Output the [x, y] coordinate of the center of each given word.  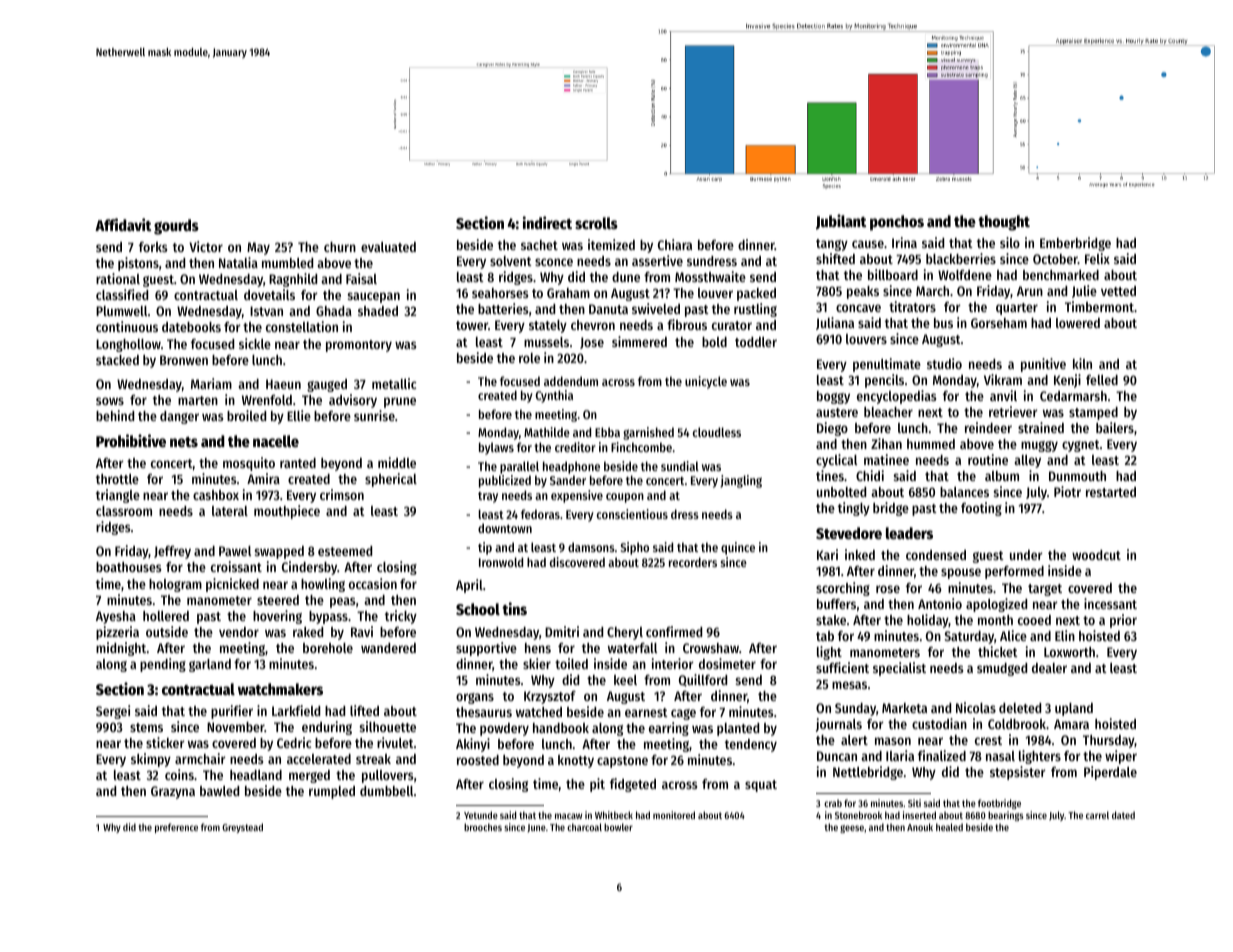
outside [167, 631]
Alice [1013, 635]
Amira [263, 478]
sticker [165, 742]
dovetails [269, 294]
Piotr [1067, 491]
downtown [505, 528]
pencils [884, 381]
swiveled [656, 308]
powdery [504, 729]
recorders [693, 562]
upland [1074, 709]
